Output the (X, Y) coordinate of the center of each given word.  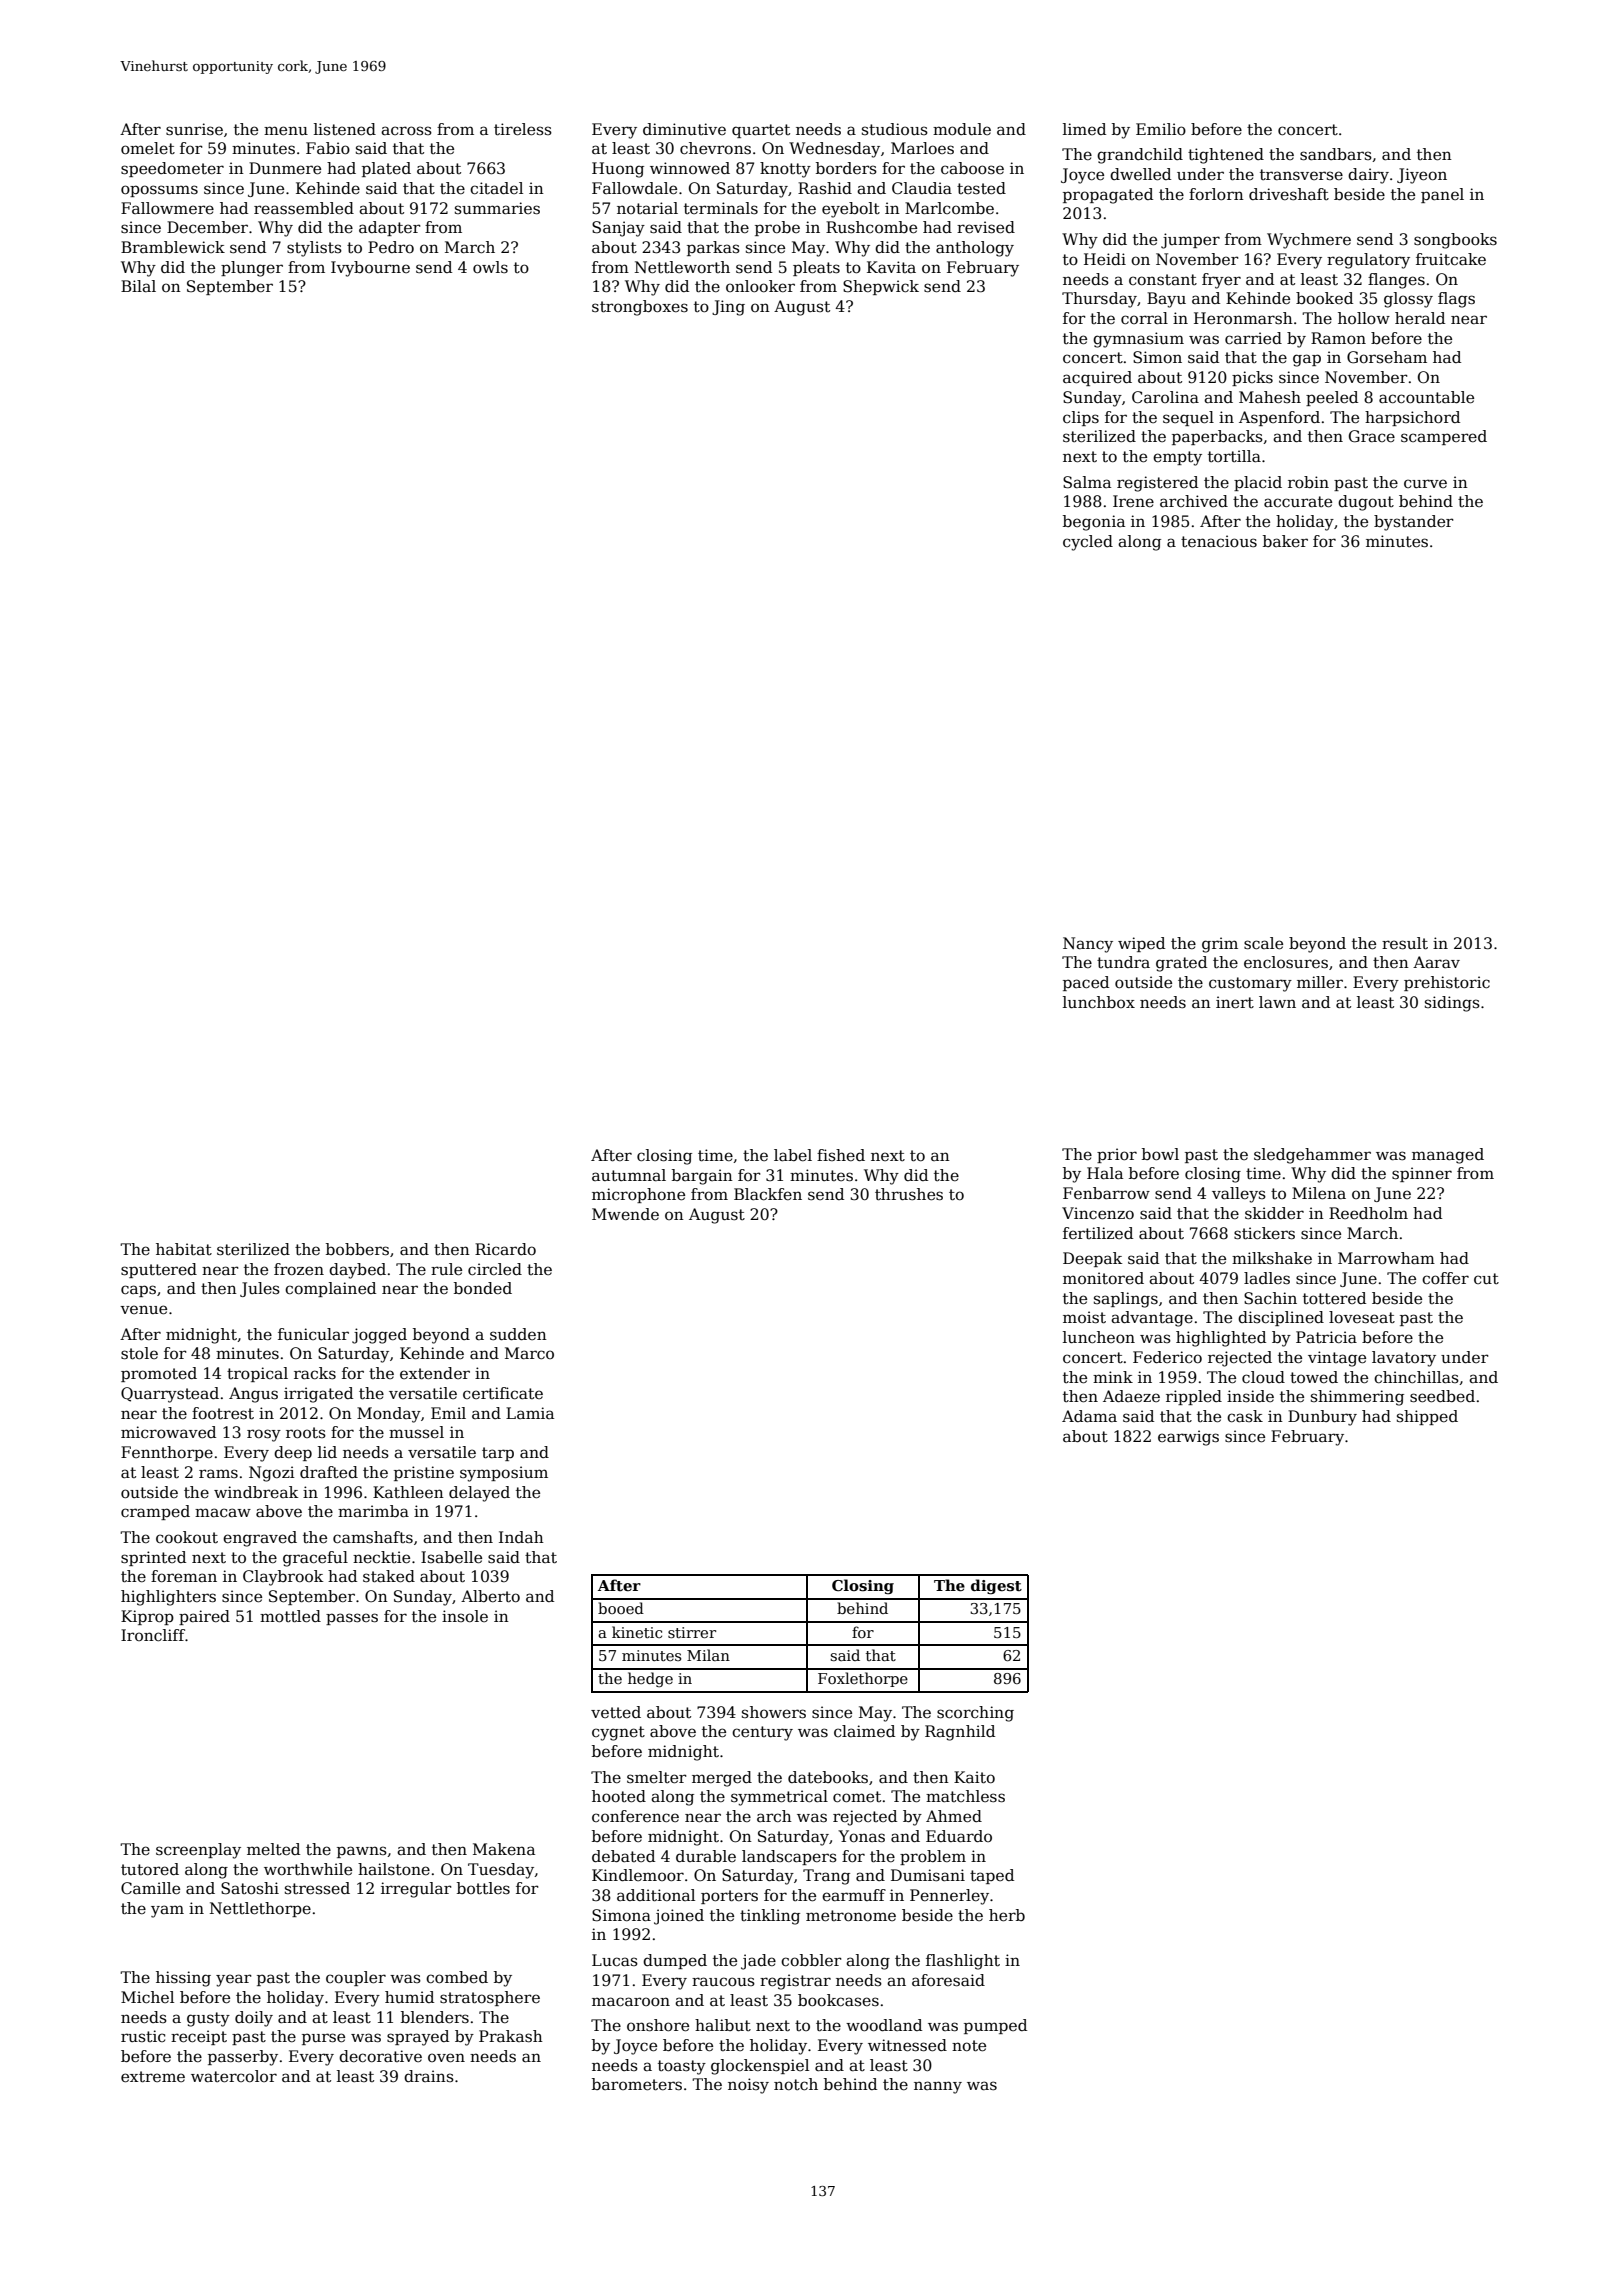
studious (895, 129)
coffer (1445, 1278)
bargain (702, 1177)
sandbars (1336, 154)
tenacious (1219, 541)
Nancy (1088, 945)
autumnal (629, 1175)
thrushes (909, 1194)
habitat (184, 1249)
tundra (1123, 962)
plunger (252, 269)
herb (1007, 1915)
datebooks (828, 1777)
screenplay (198, 1851)
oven (446, 2058)
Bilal (138, 286)
